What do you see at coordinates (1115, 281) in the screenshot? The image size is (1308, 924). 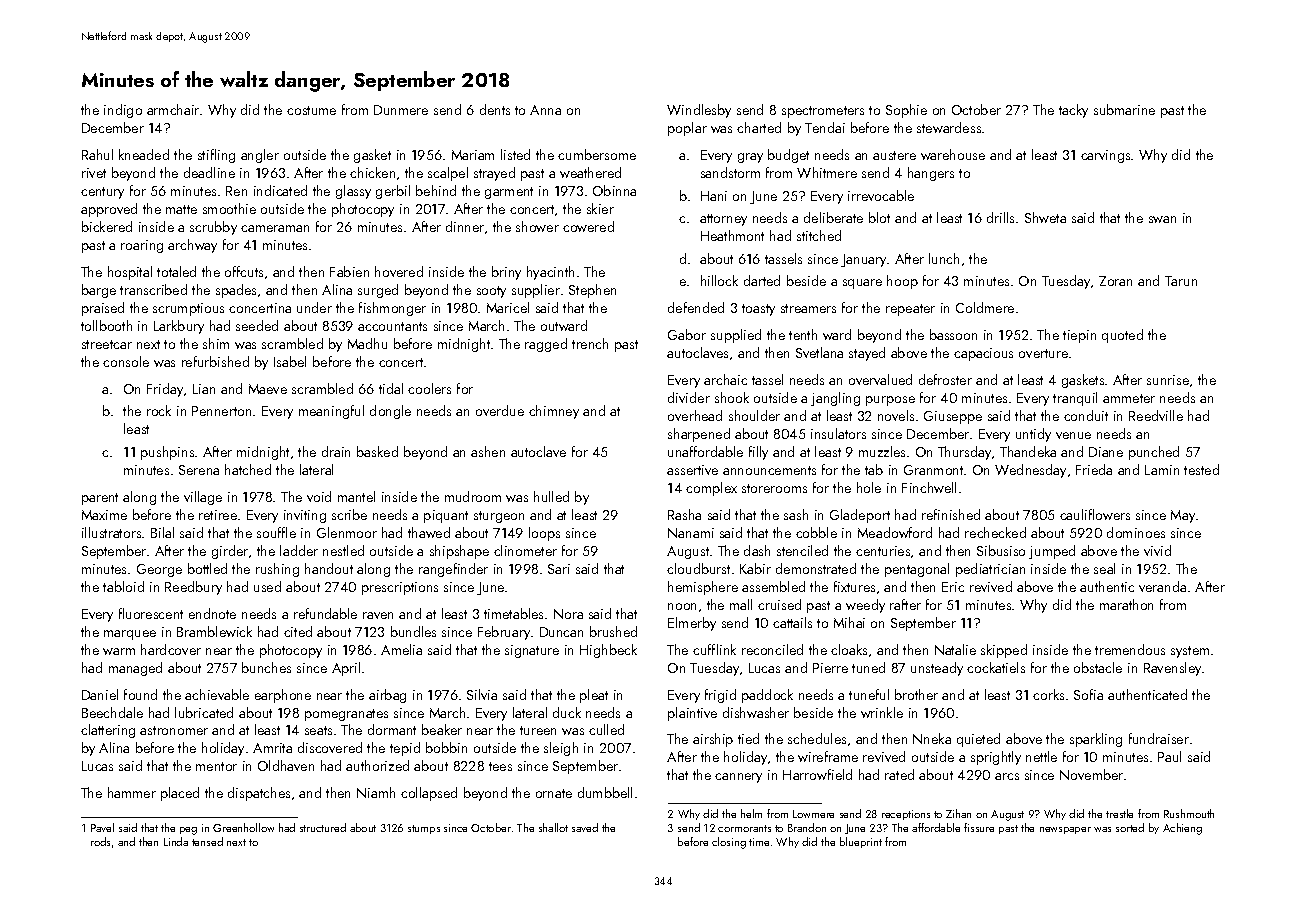 I see `Zoran` at bounding box center [1115, 281].
